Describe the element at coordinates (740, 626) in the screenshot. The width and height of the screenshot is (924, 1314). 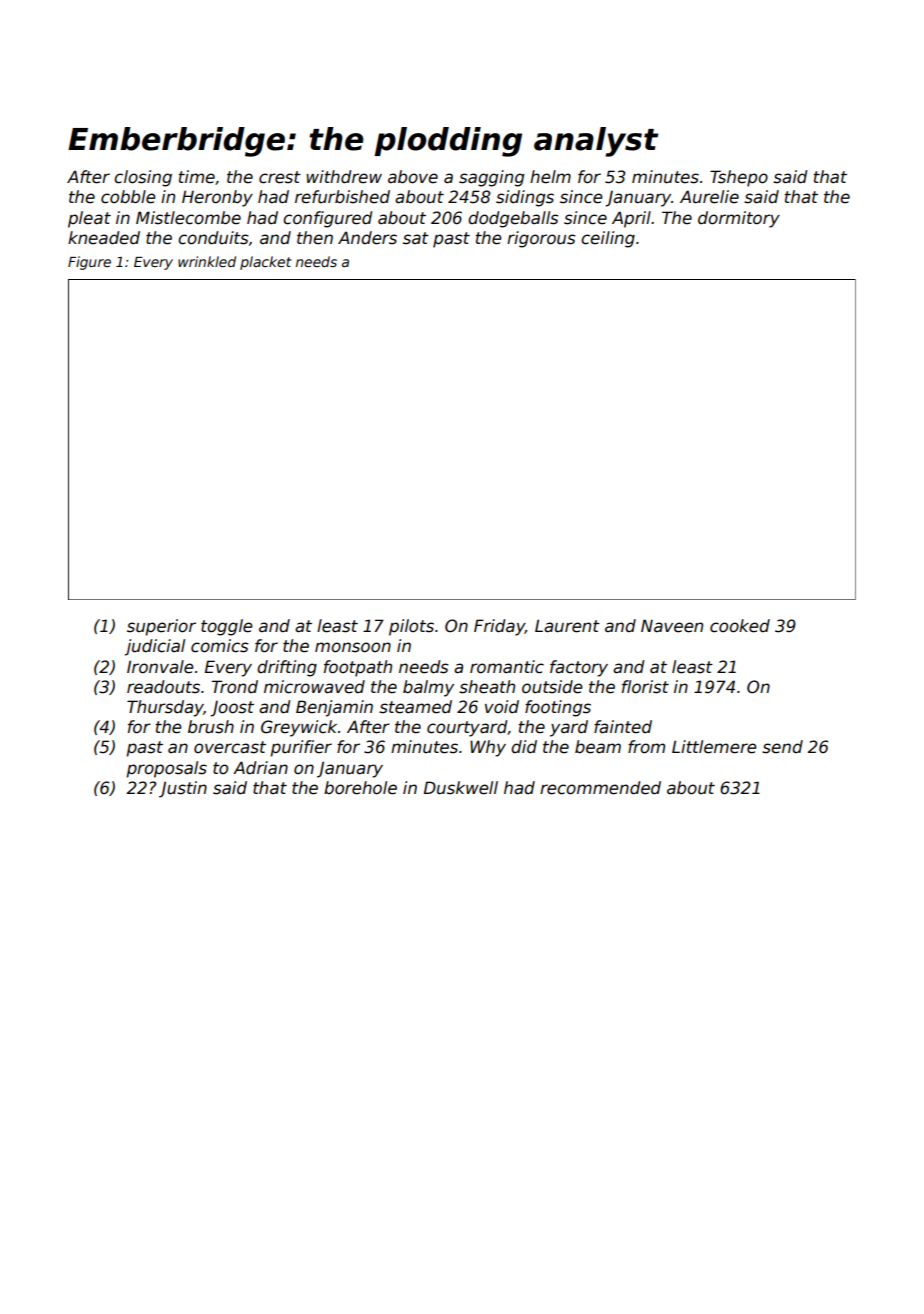
I see `cooked` at that location.
